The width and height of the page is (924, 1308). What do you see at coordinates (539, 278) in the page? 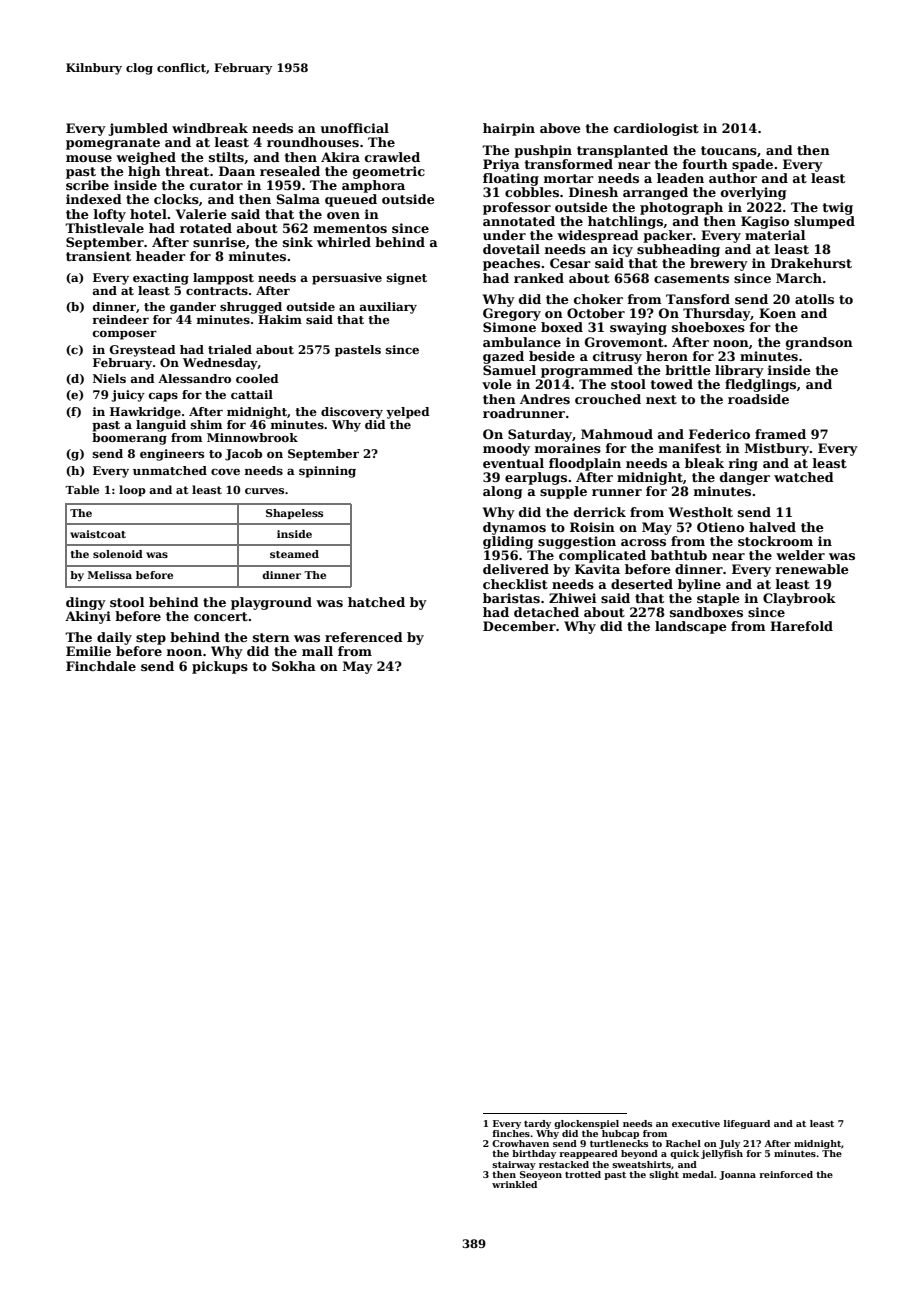
I see `ranked` at bounding box center [539, 278].
